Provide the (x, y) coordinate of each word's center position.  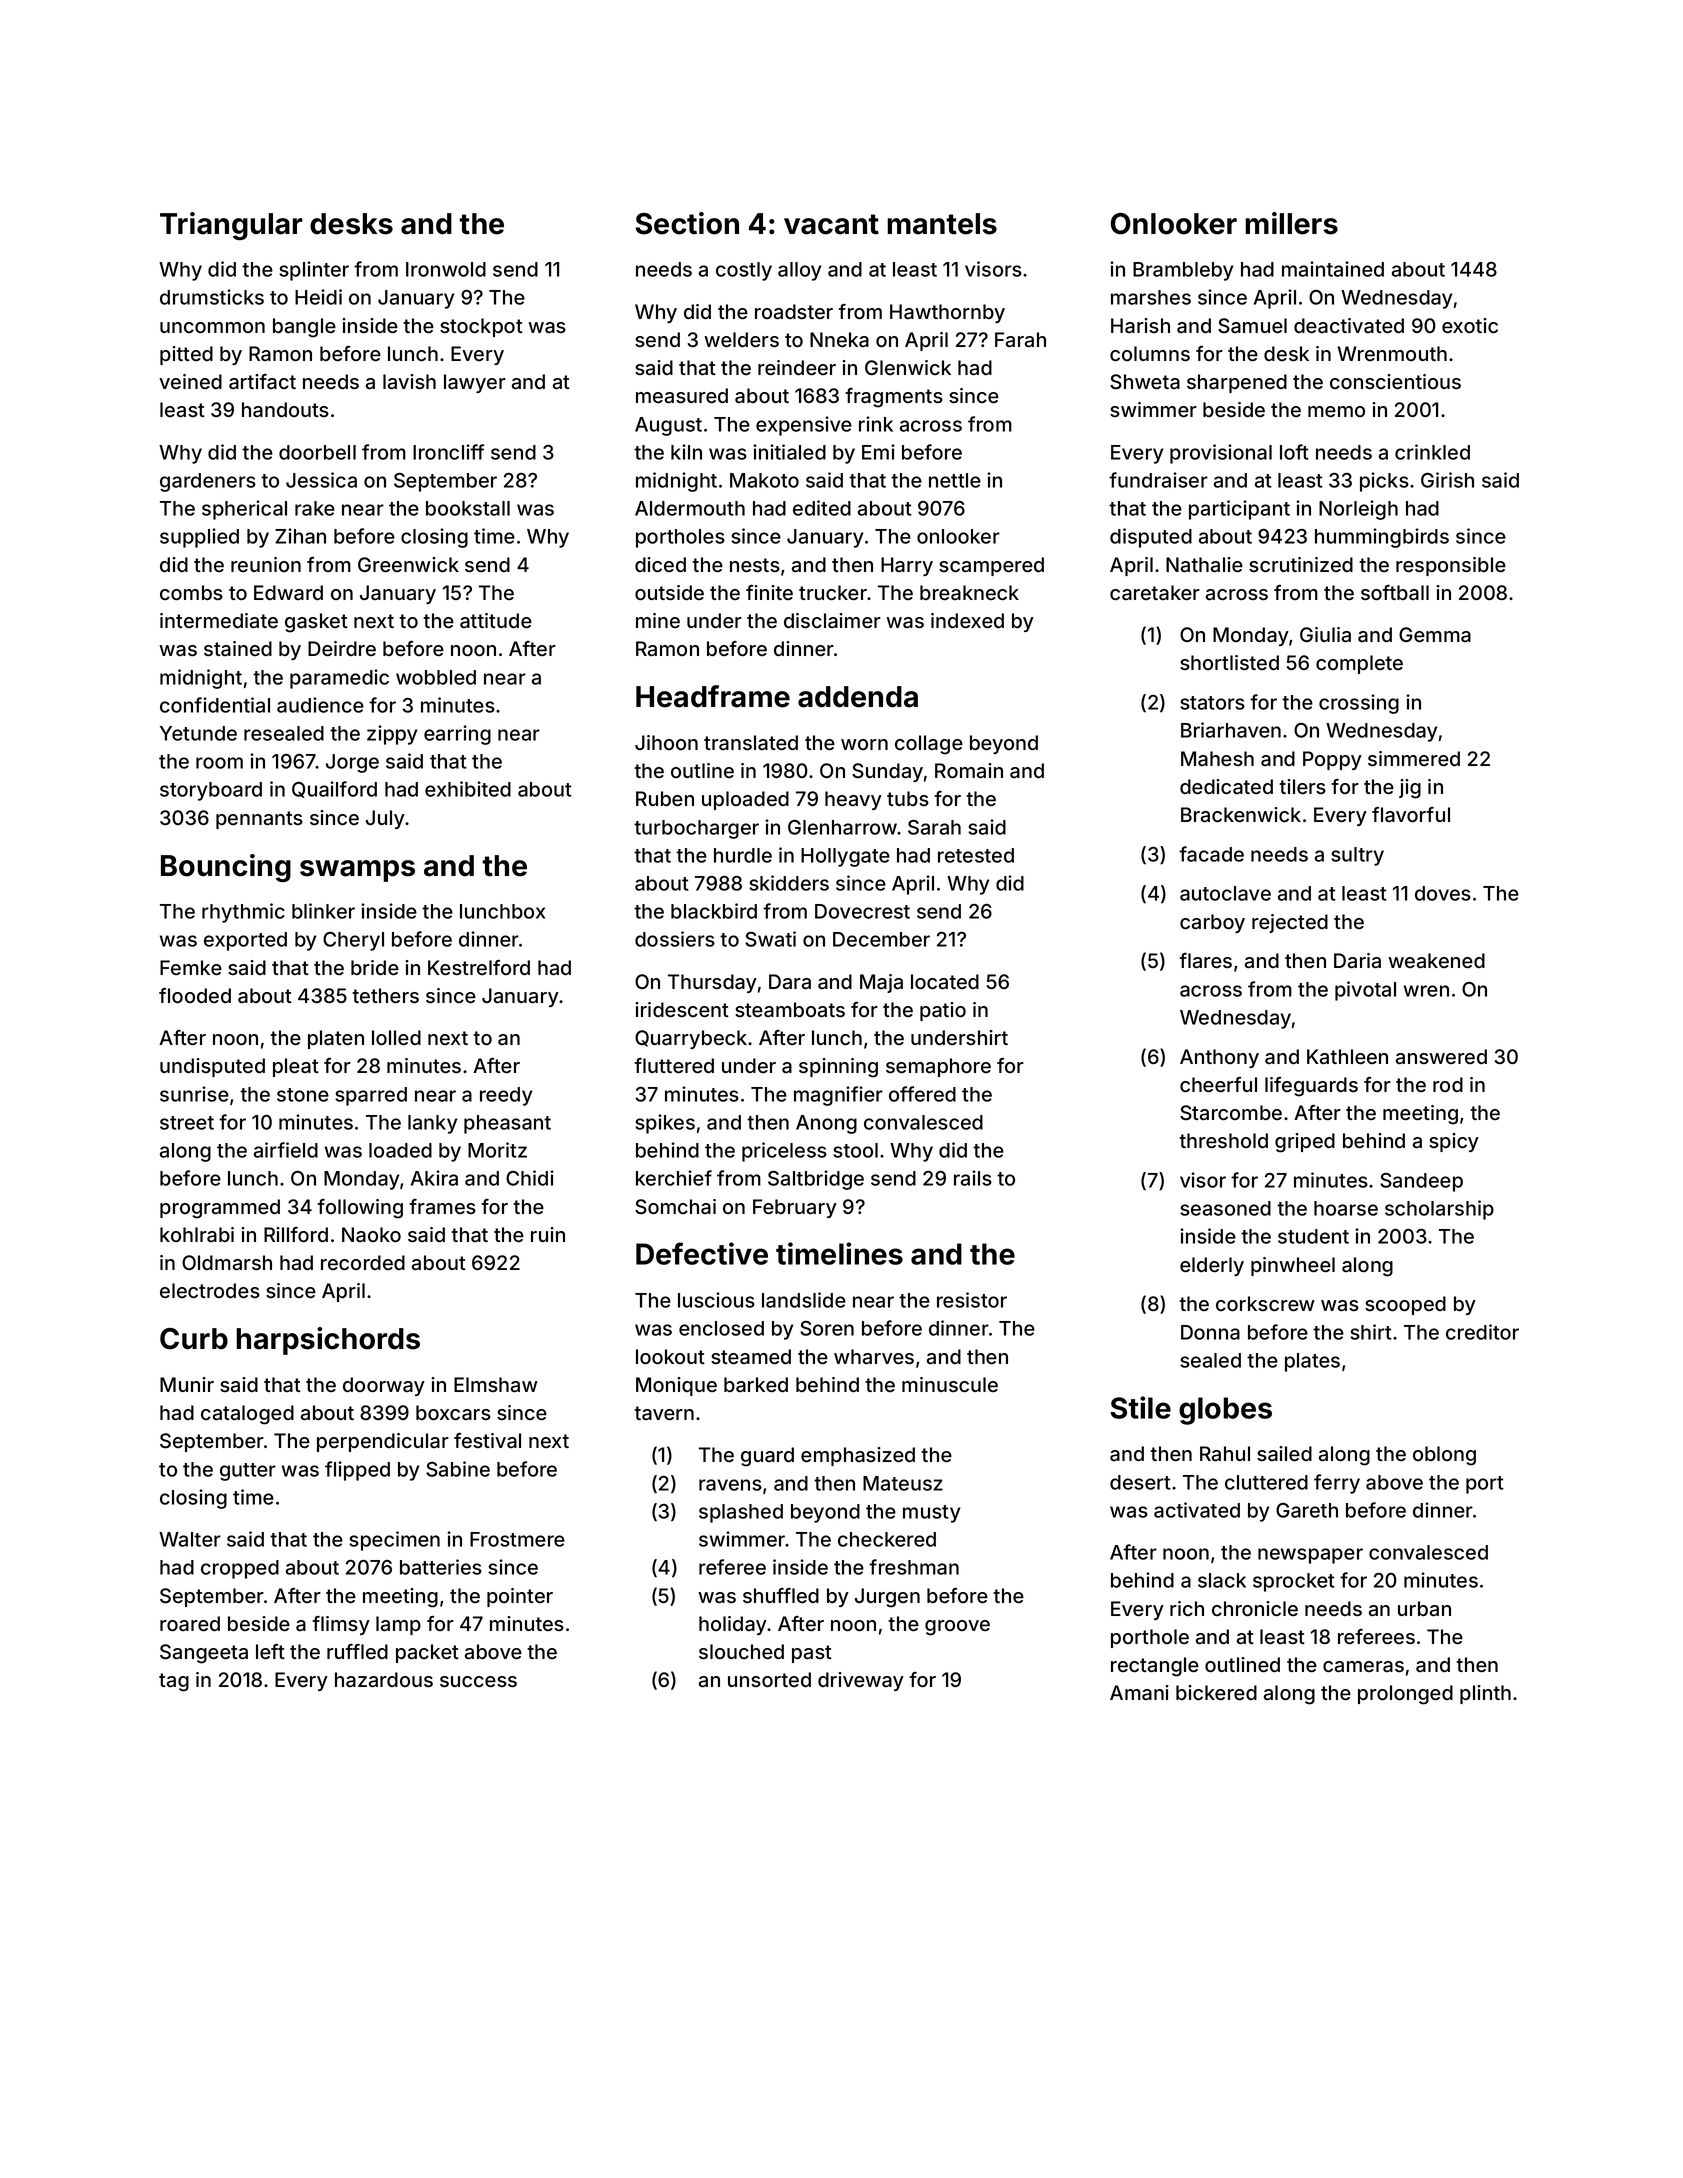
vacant (831, 224)
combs (191, 592)
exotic (1470, 325)
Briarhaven (1231, 730)
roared (190, 1623)
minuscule (950, 1384)
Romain (969, 771)
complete (1359, 664)
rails (973, 1178)
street (187, 1123)
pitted (186, 355)
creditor (1482, 1332)
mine (658, 620)
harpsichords (328, 1341)
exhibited (468, 789)
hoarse (1346, 1208)
